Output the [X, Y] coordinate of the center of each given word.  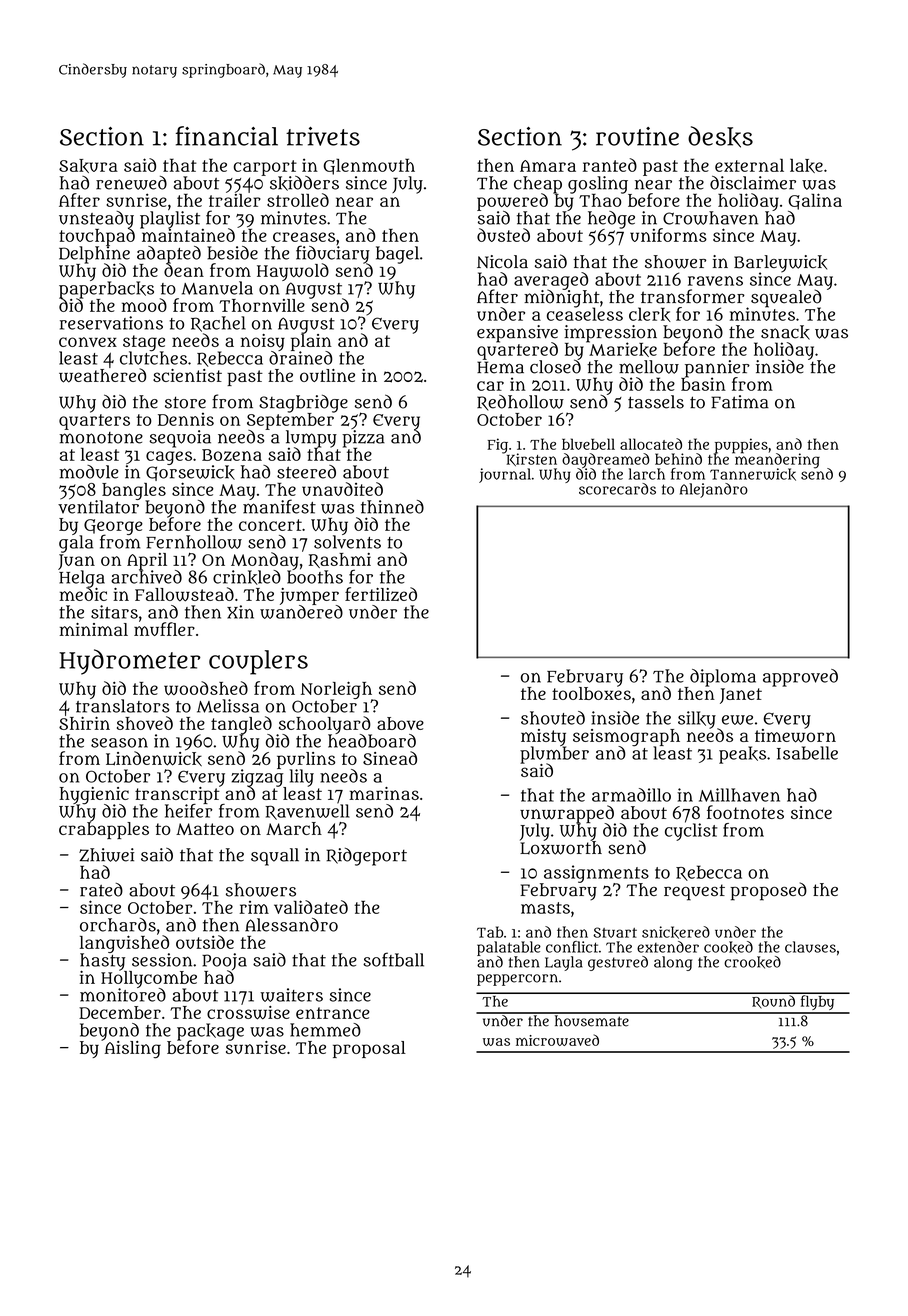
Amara [548, 166]
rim [254, 907]
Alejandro [714, 490]
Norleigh [336, 690]
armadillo [631, 795]
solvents [347, 542]
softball [393, 959]
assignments [596, 874]
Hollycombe [149, 979]
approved [800, 678]
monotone [101, 438]
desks [720, 137]
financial [227, 136]
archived [146, 577]
